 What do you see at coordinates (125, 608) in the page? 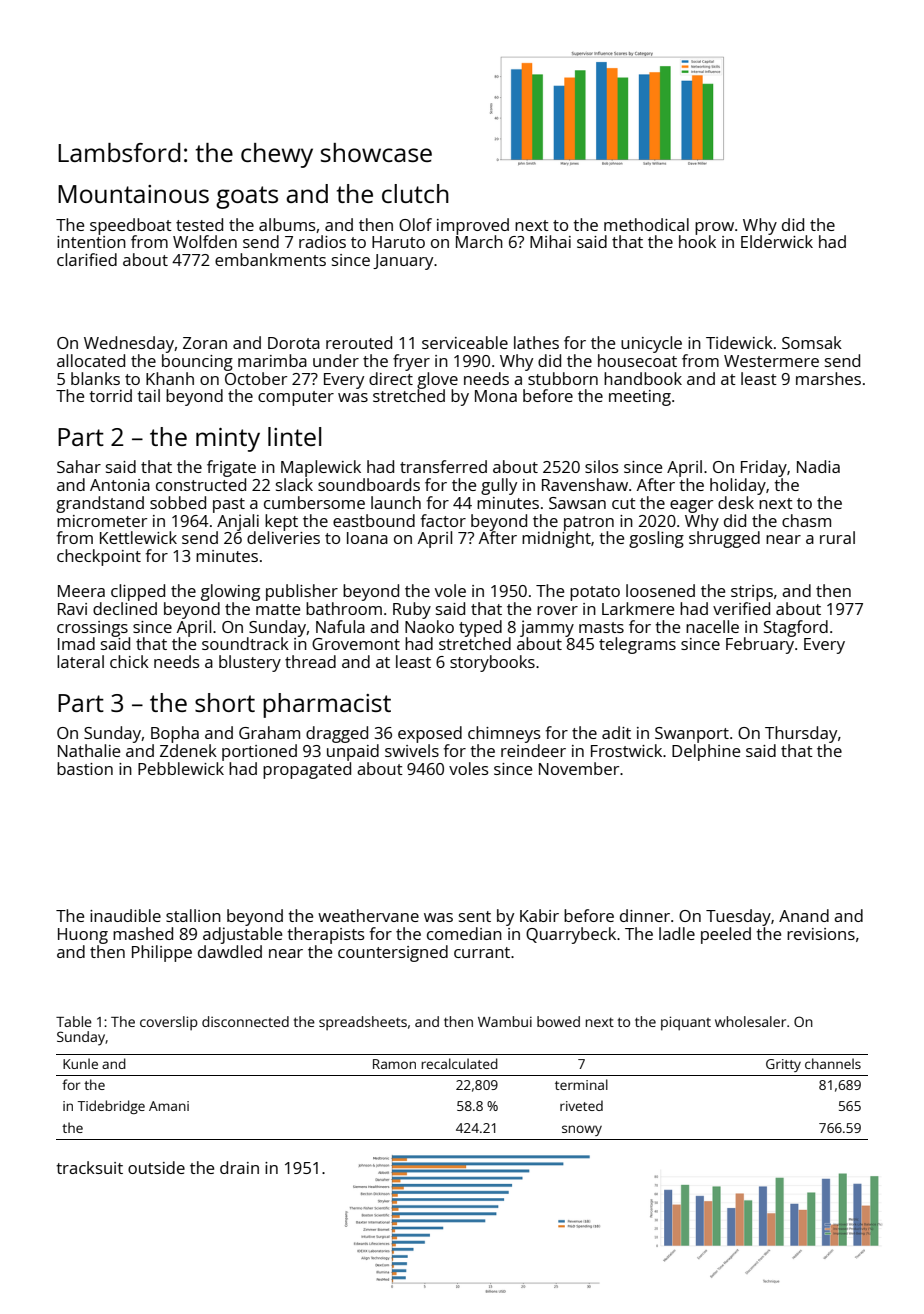
I see `declined` at bounding box center [125, 608].
